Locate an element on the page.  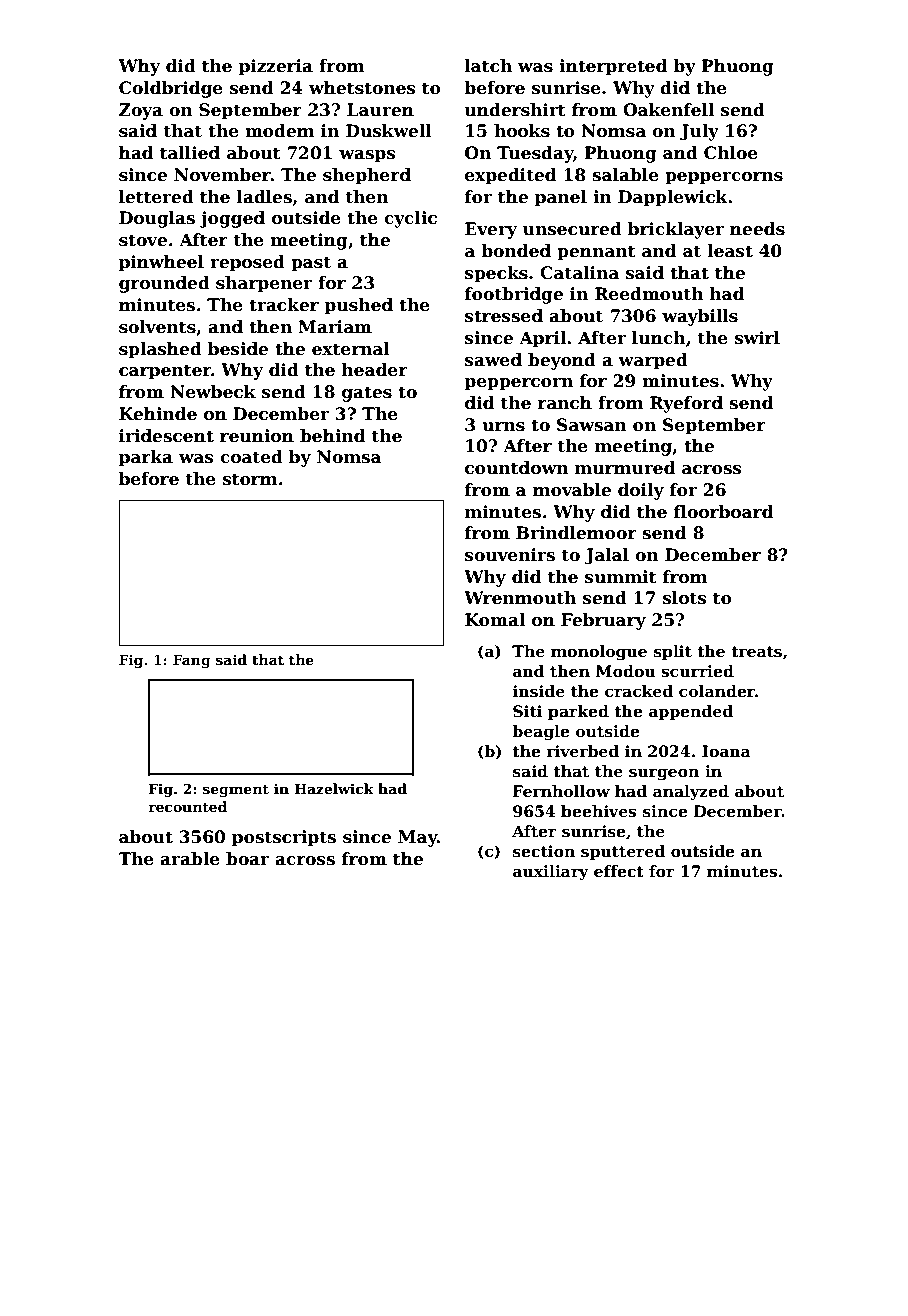
pizzeria is located at coordinates (276, 67).
